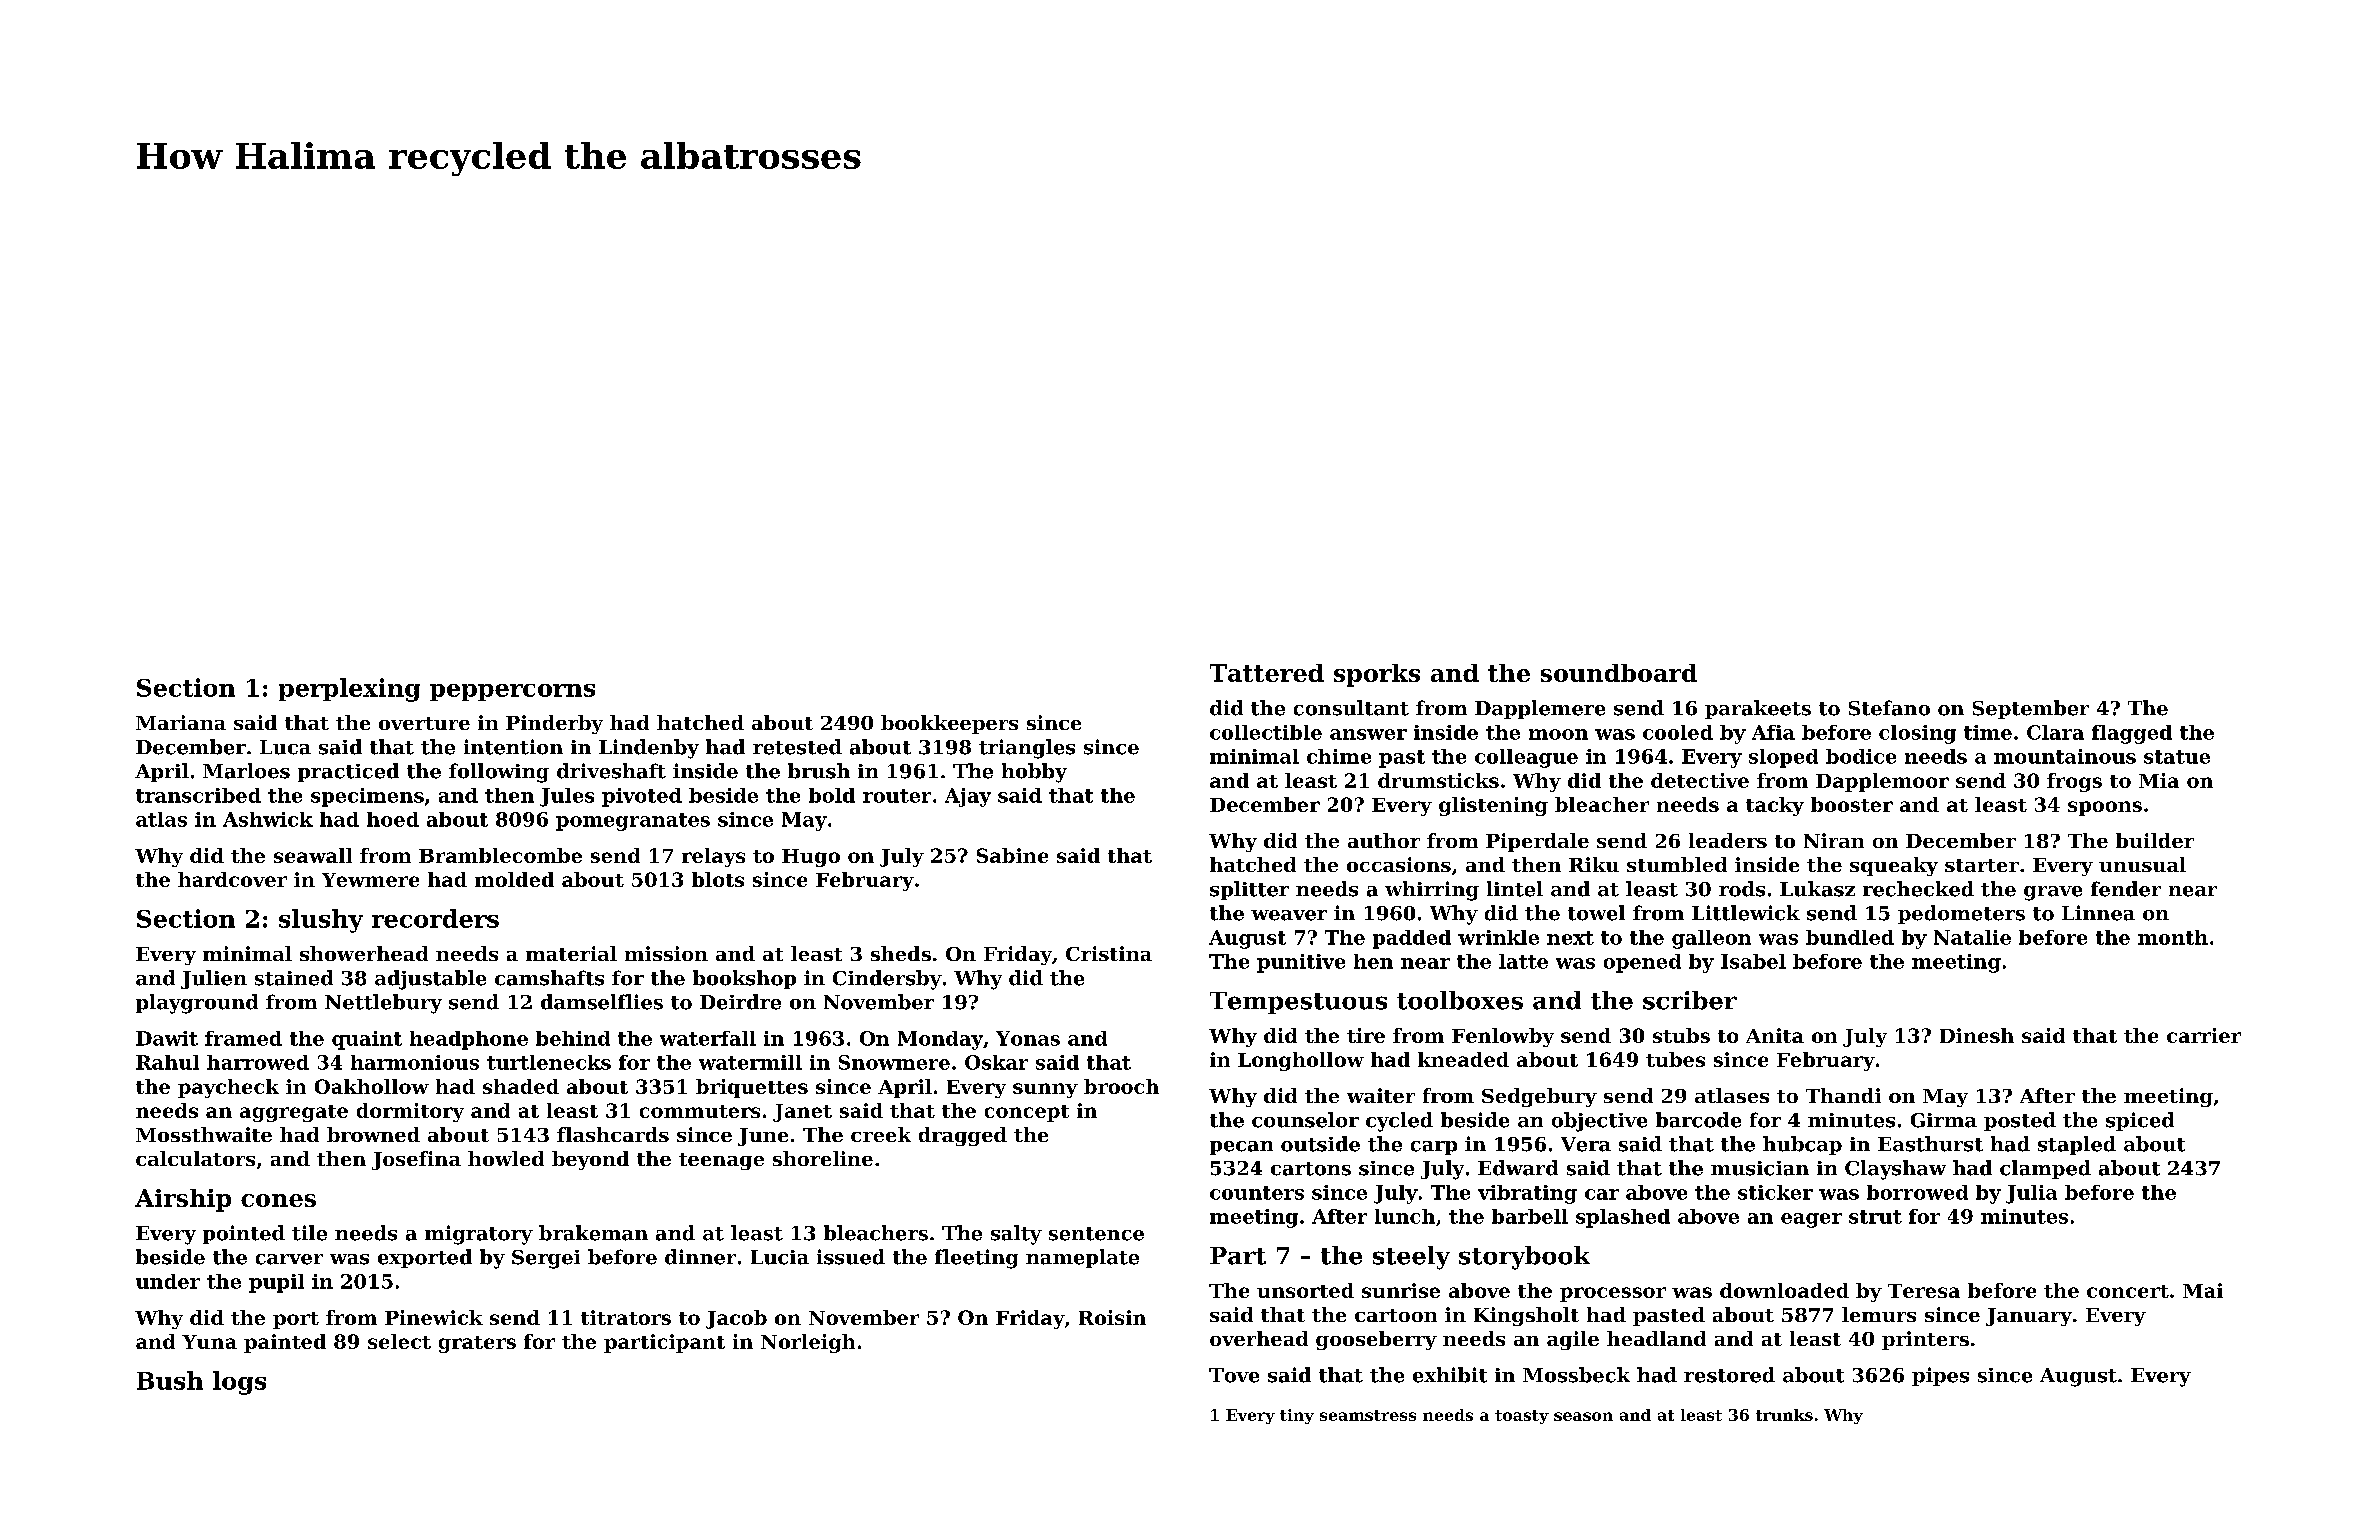 This page has height=1540, width=2380. What do you see at coordinates (479, 1235) in the page?
I see `migratory` at bounding box center [479, 1235].
